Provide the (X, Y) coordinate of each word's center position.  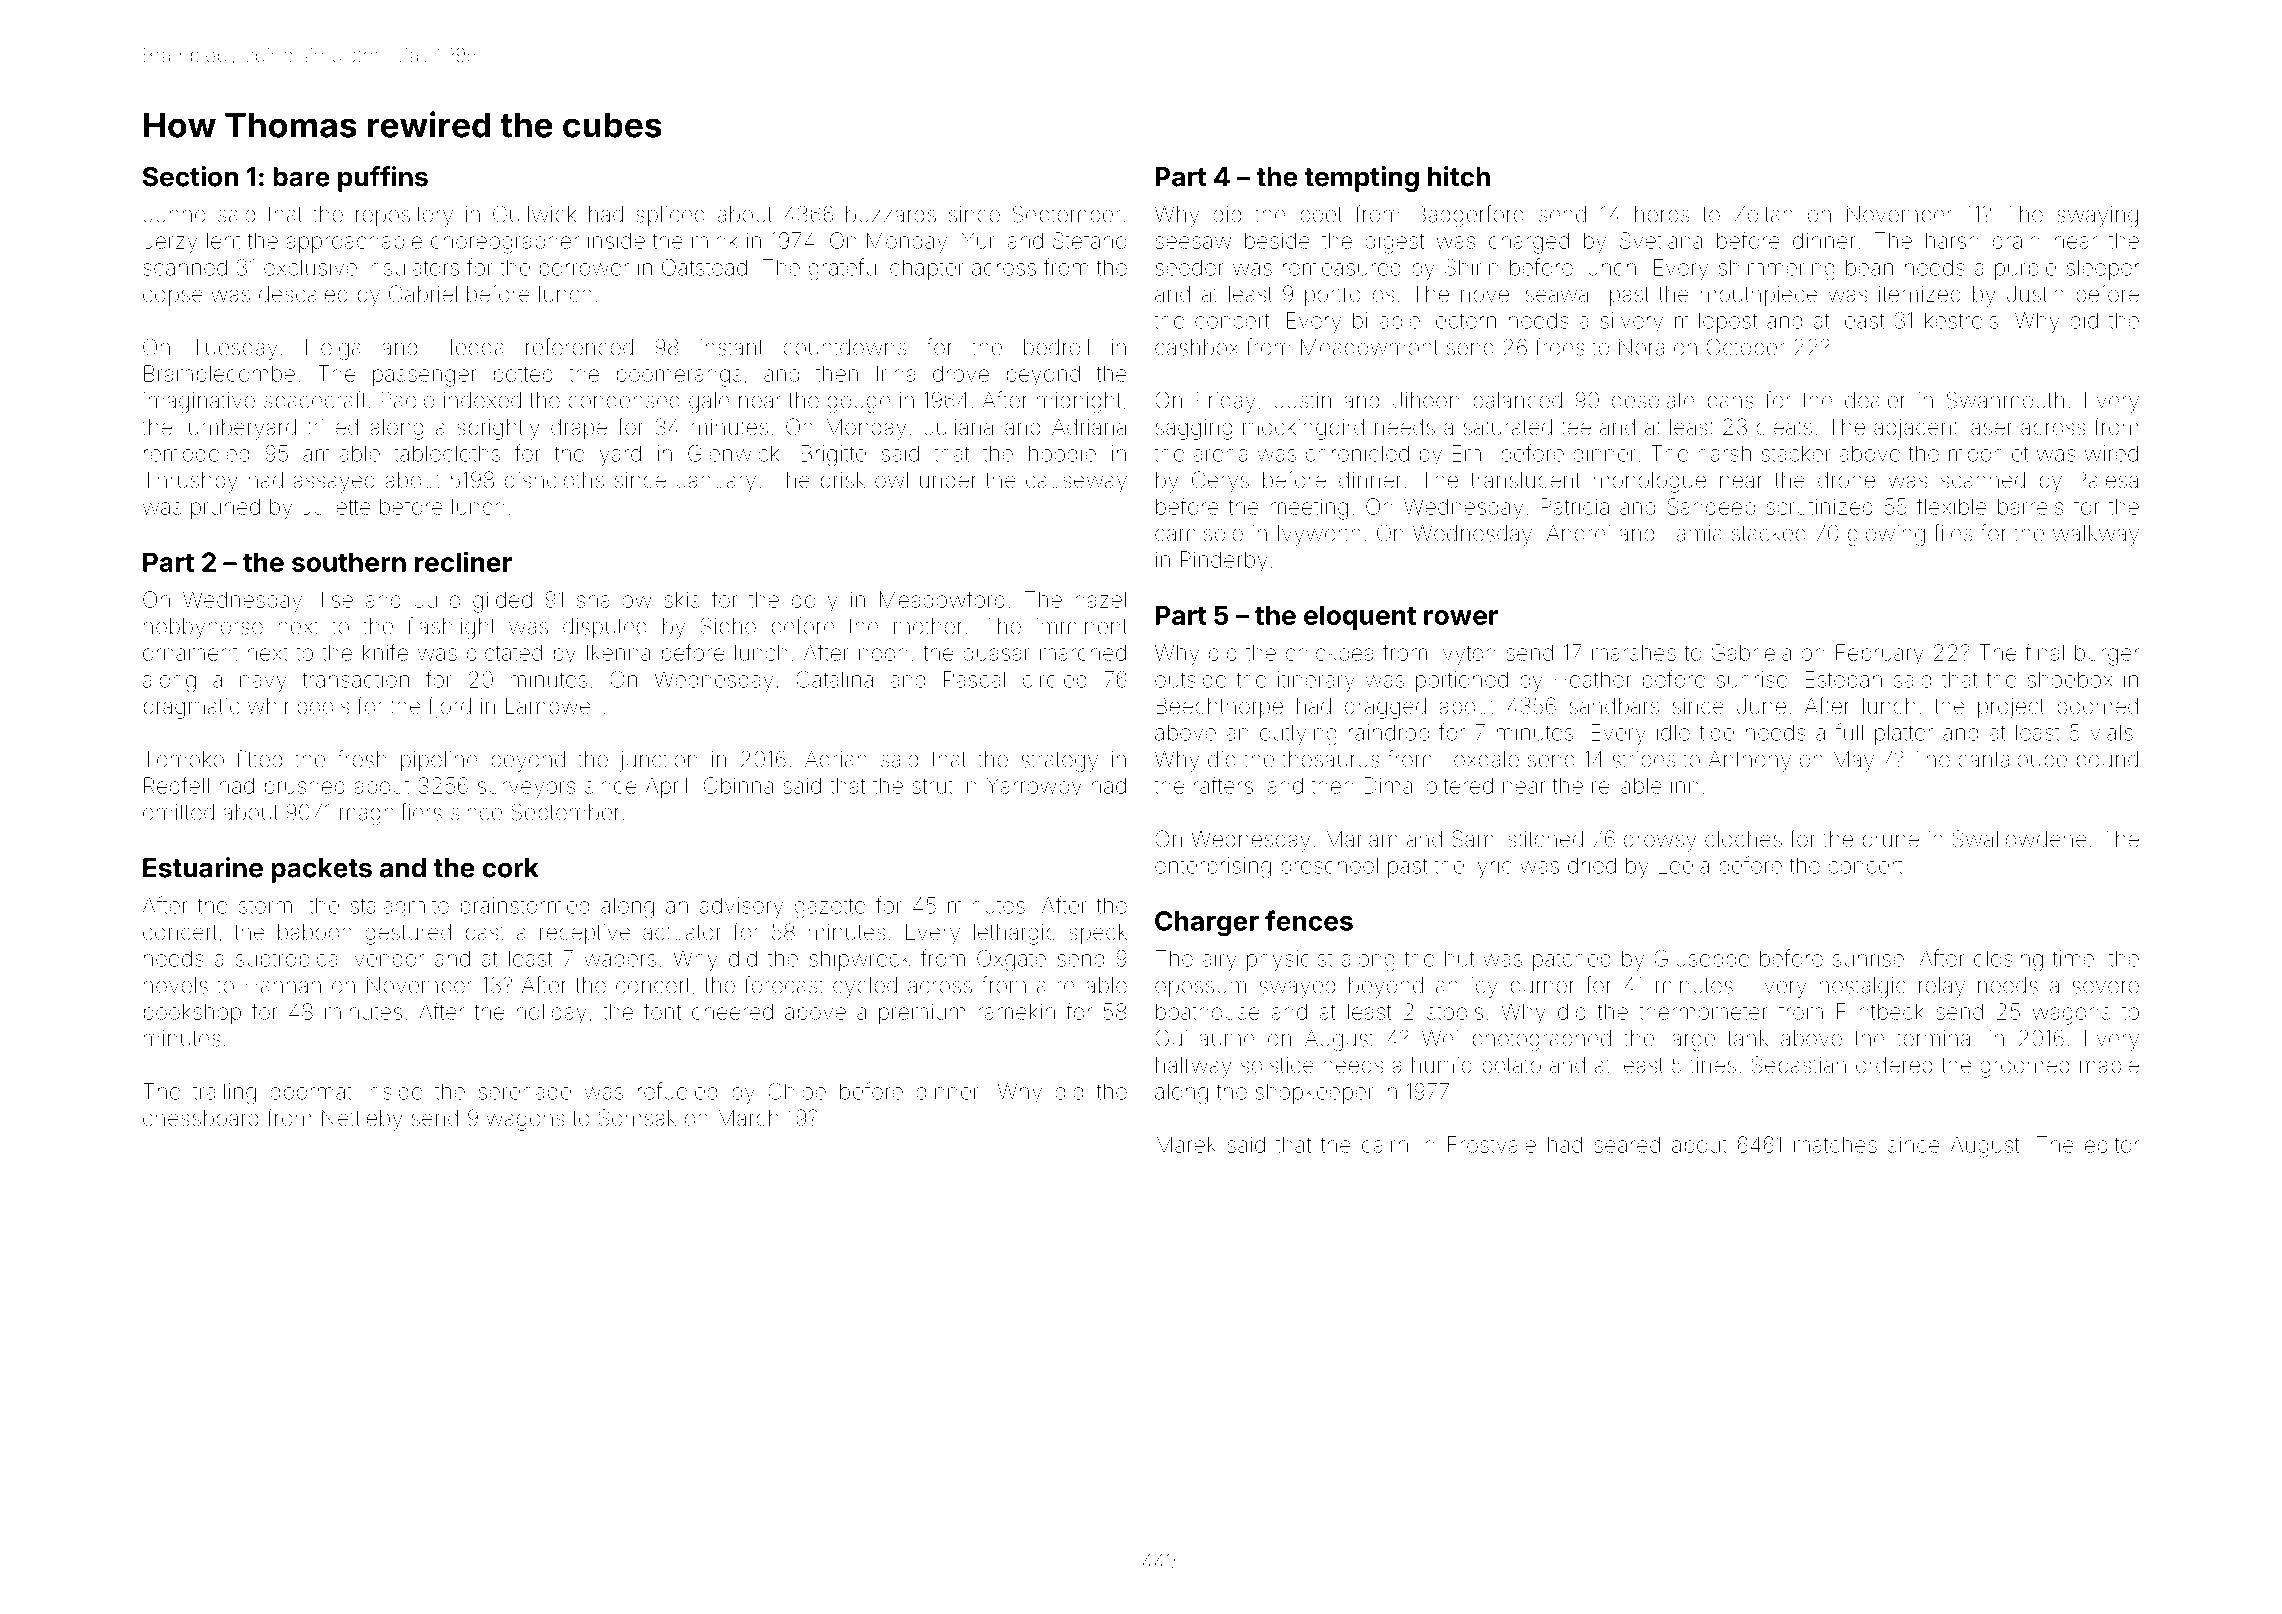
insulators (412, 267)
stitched (1545, 839)
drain (2016, 240)
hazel (1100, 599)
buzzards (891, 214)
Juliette (336, 507)
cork (510, 868)
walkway (2096, 535)
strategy (1059, 762)
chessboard (200, 1118)
